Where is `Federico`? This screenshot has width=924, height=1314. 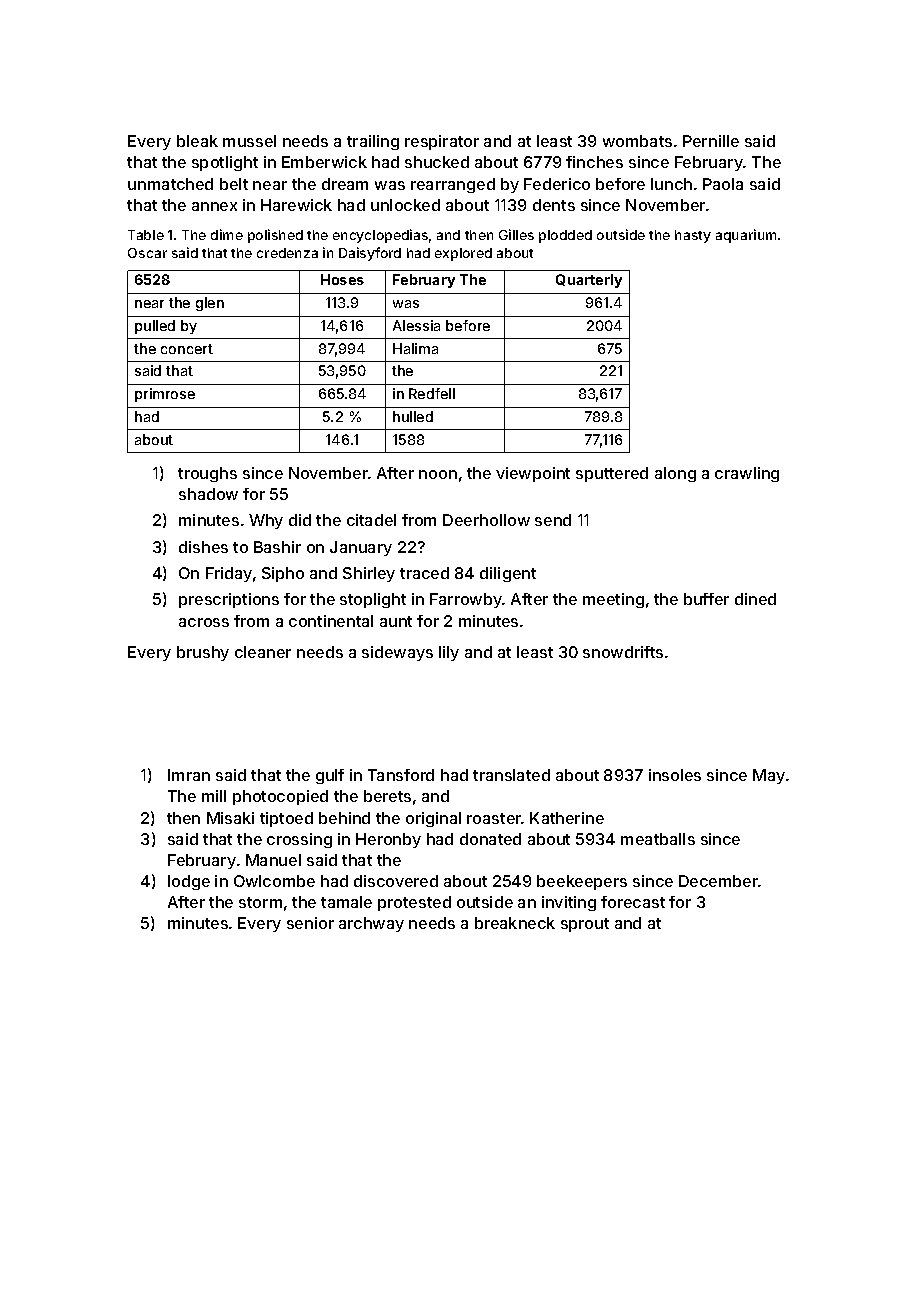 Federico is located at coordinates (557, 184).
